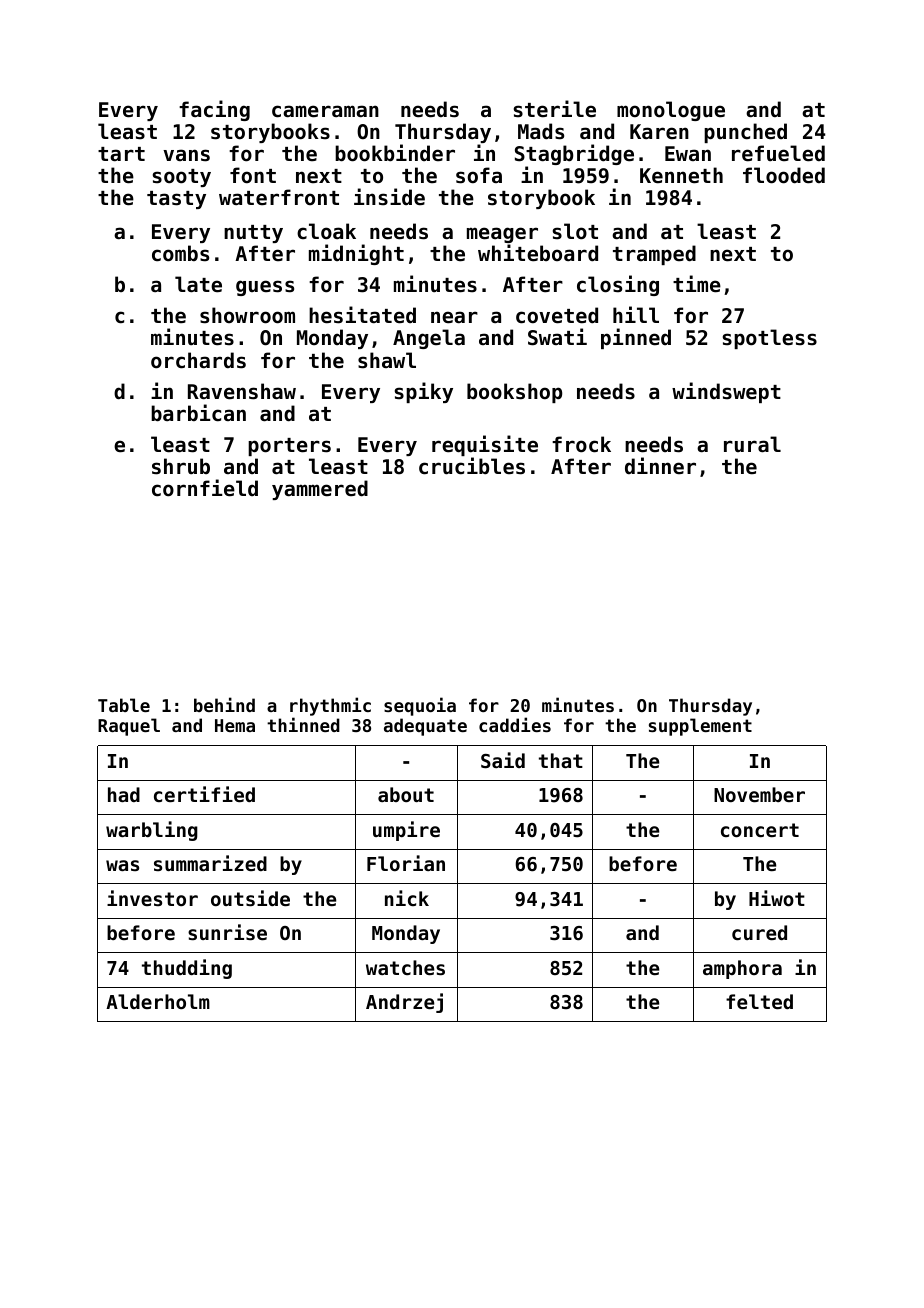 The width and height of the document is (924, 1308). What do you see at coordinates (700, 727) in the document?
I see `supplement` at bounding box center [700, 727].
